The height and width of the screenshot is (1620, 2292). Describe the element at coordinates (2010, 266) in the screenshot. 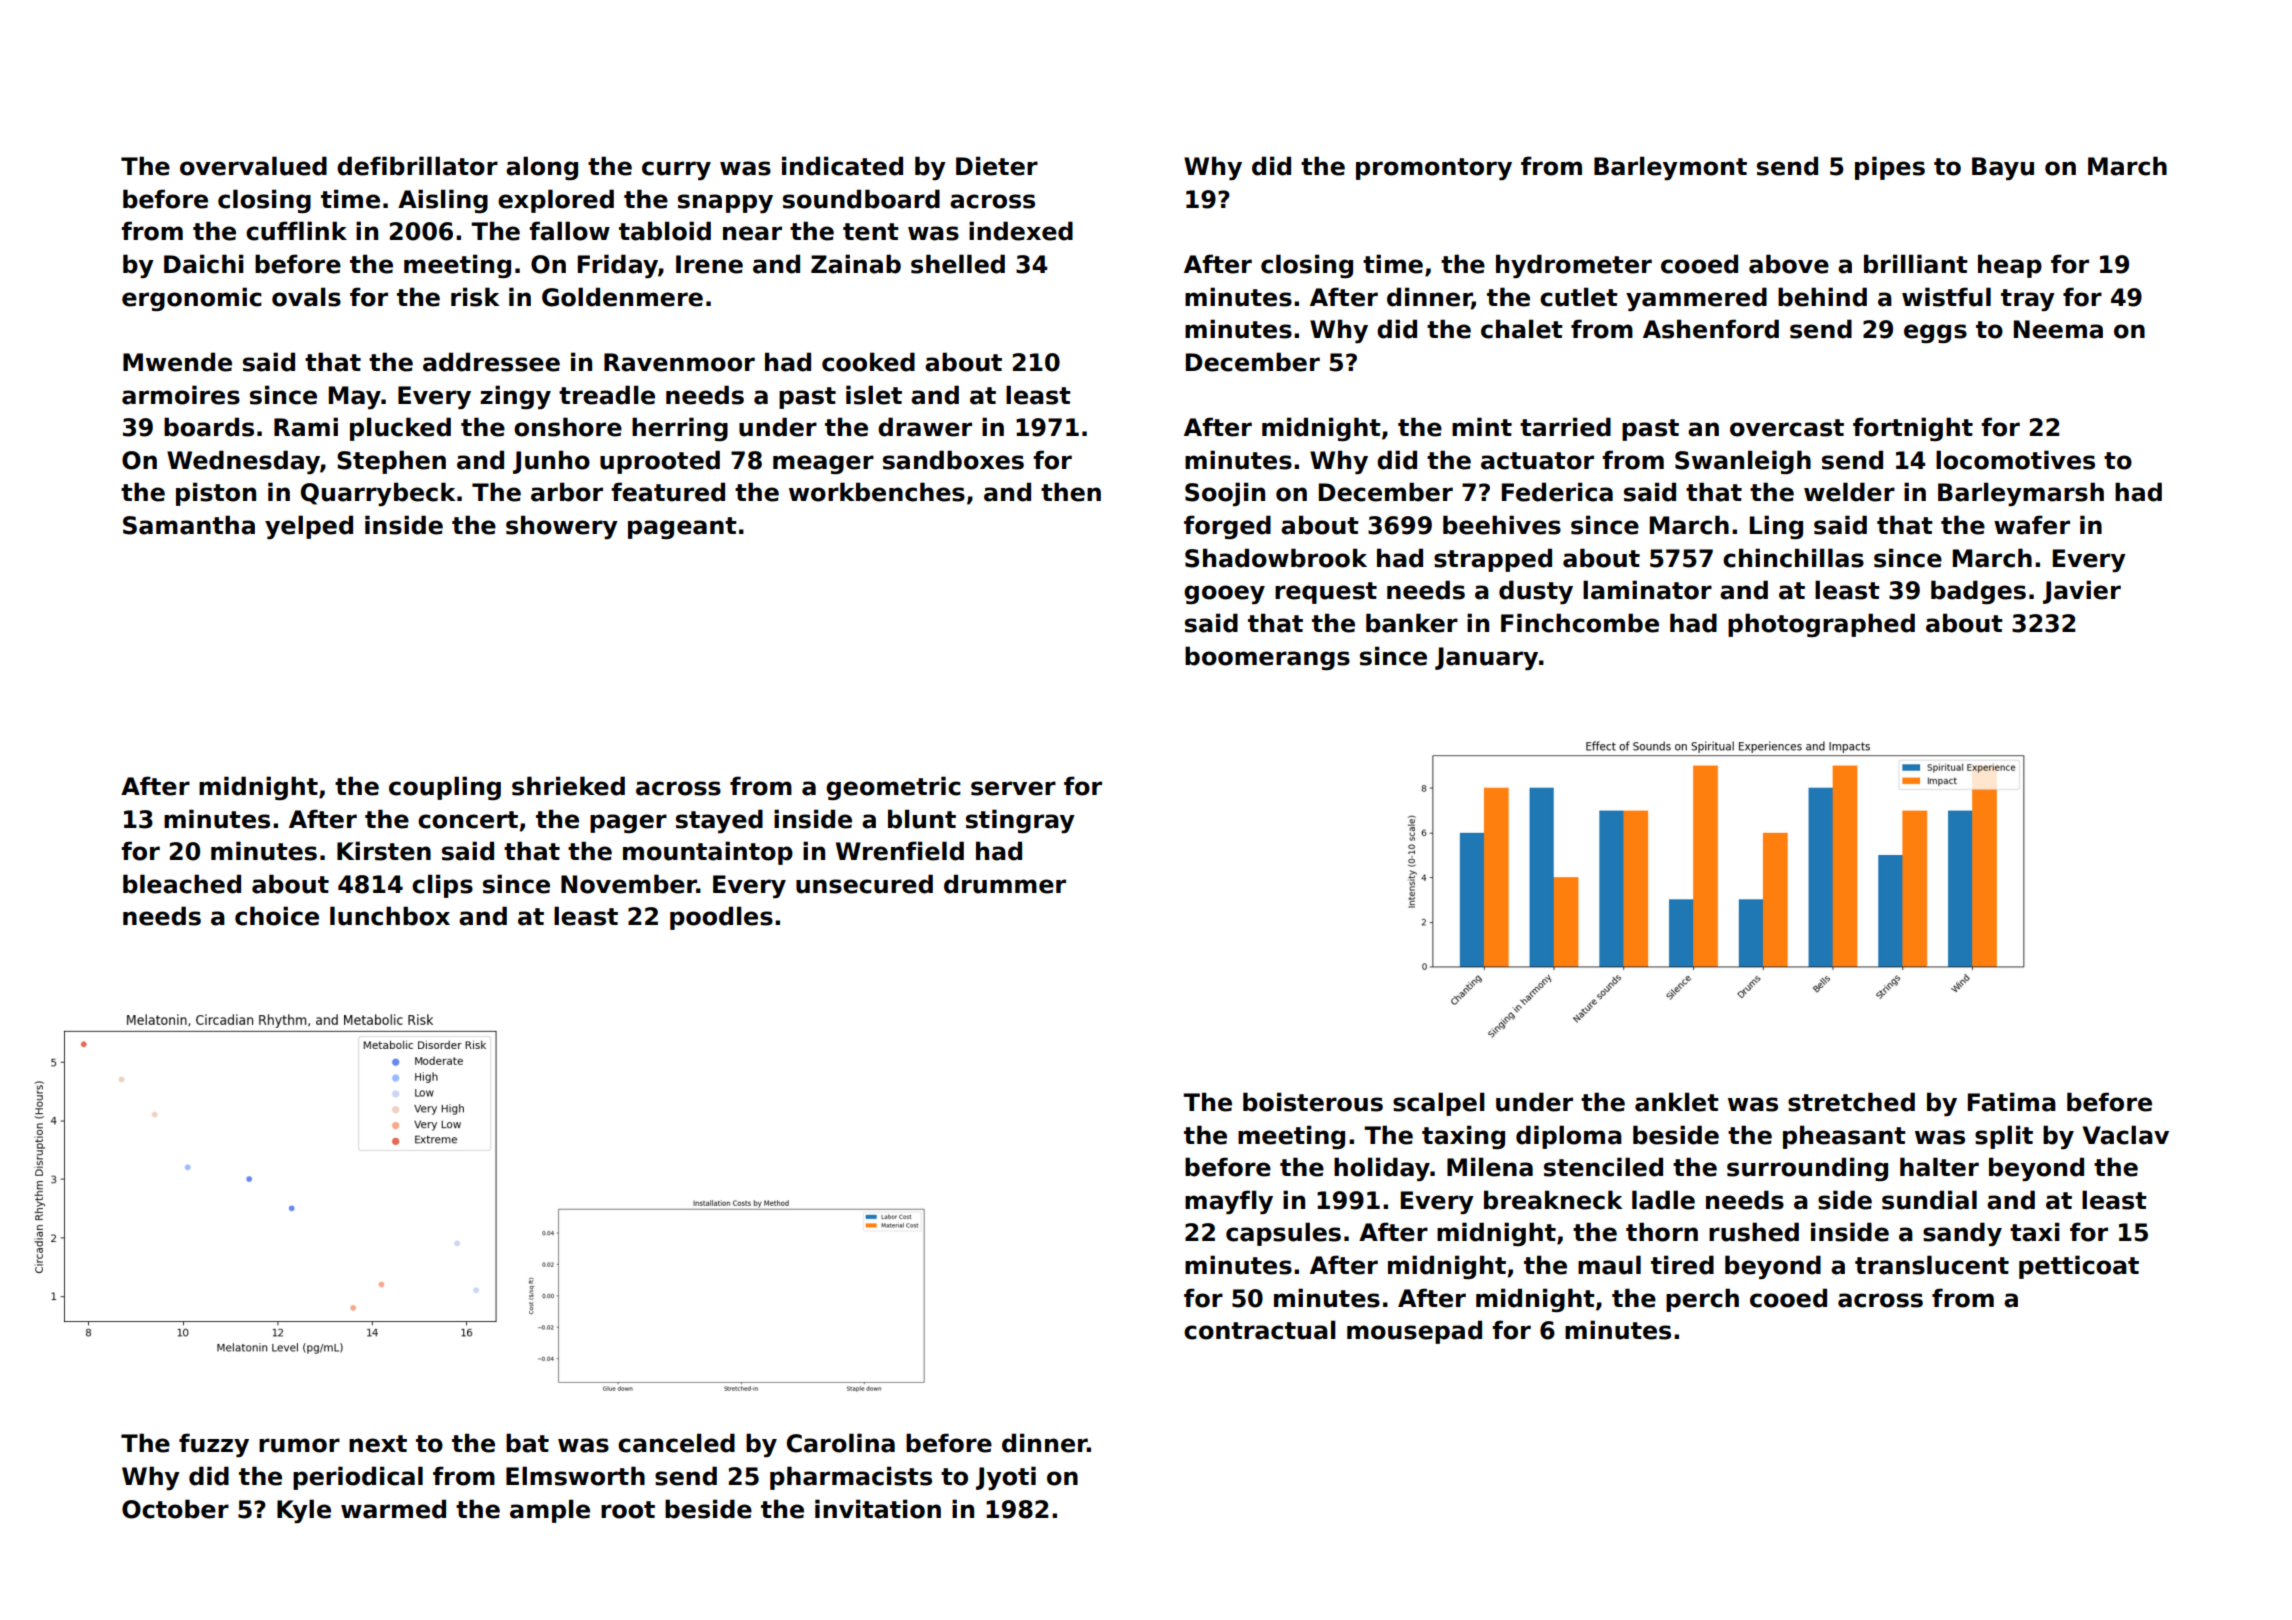

I see `heap` at that location.
